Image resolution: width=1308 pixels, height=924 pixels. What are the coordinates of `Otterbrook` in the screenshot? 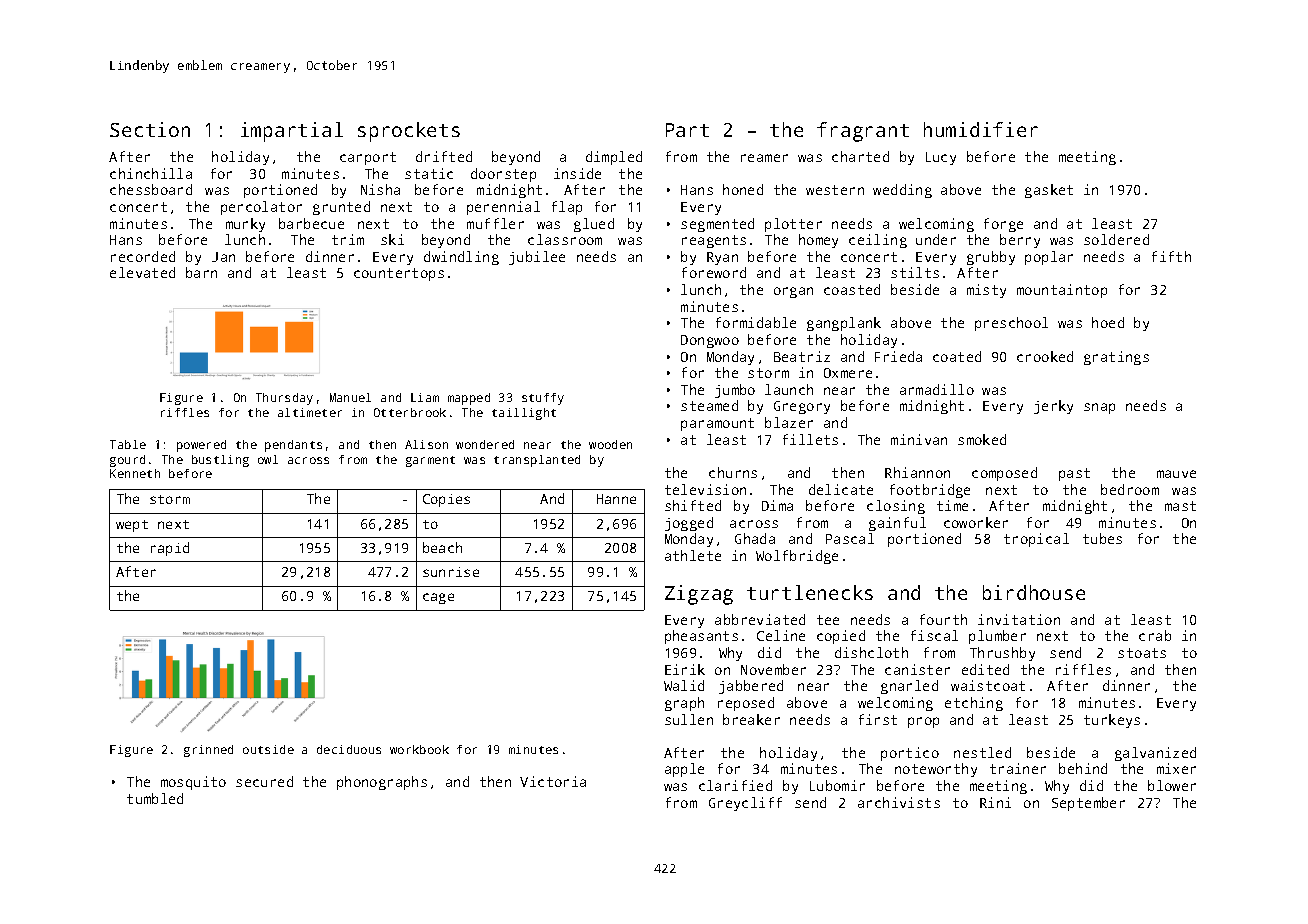 It's located at (410, 412).
